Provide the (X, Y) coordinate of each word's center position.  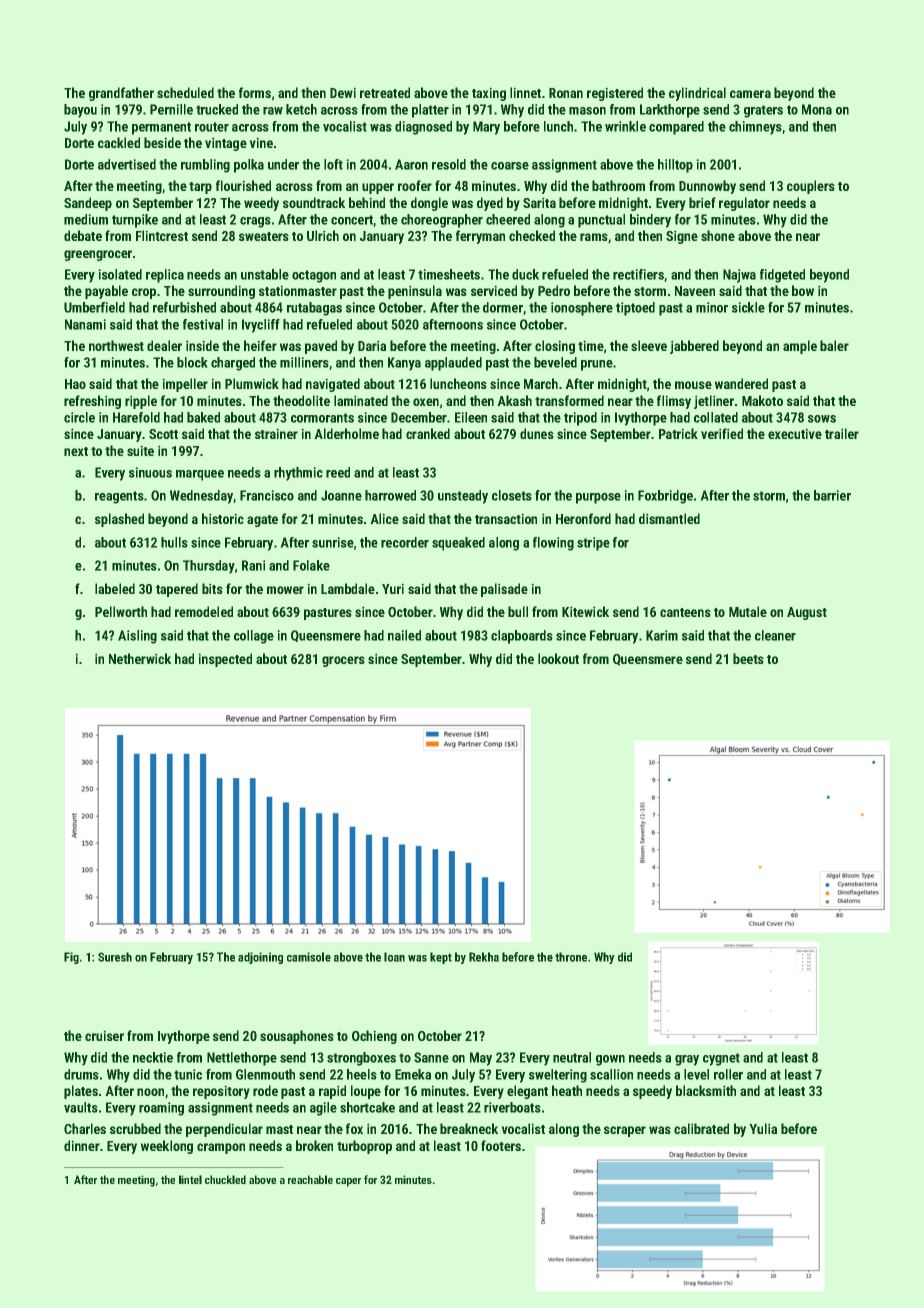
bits (212, 588)
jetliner (714, 402)
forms (255, 92)
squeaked (458, 544)
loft (333, 164)
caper (348, 1182)
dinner (82, 1145)
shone (718, 235)
